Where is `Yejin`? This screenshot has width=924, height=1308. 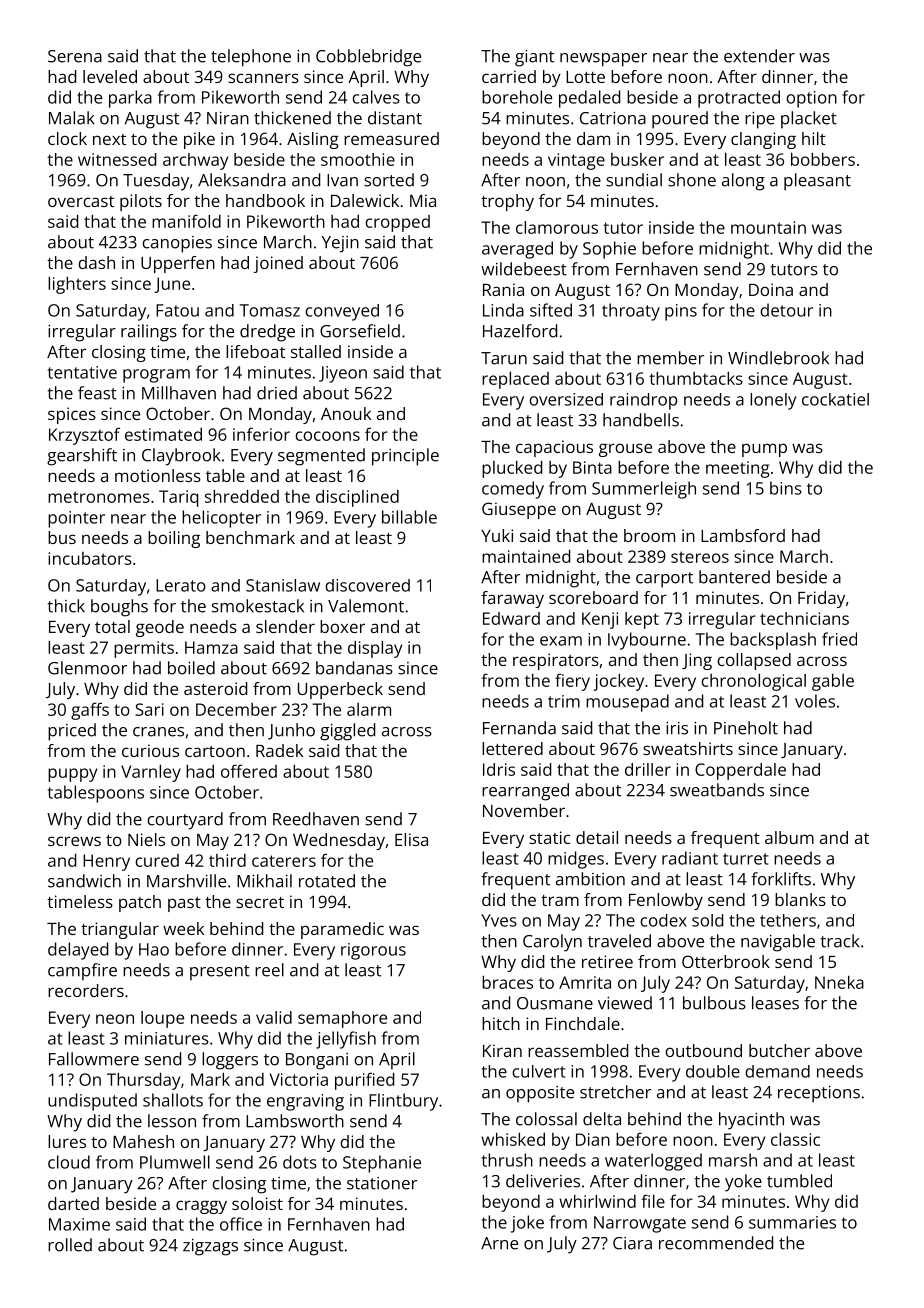 Yejin is located at coordinates (340, 244).
